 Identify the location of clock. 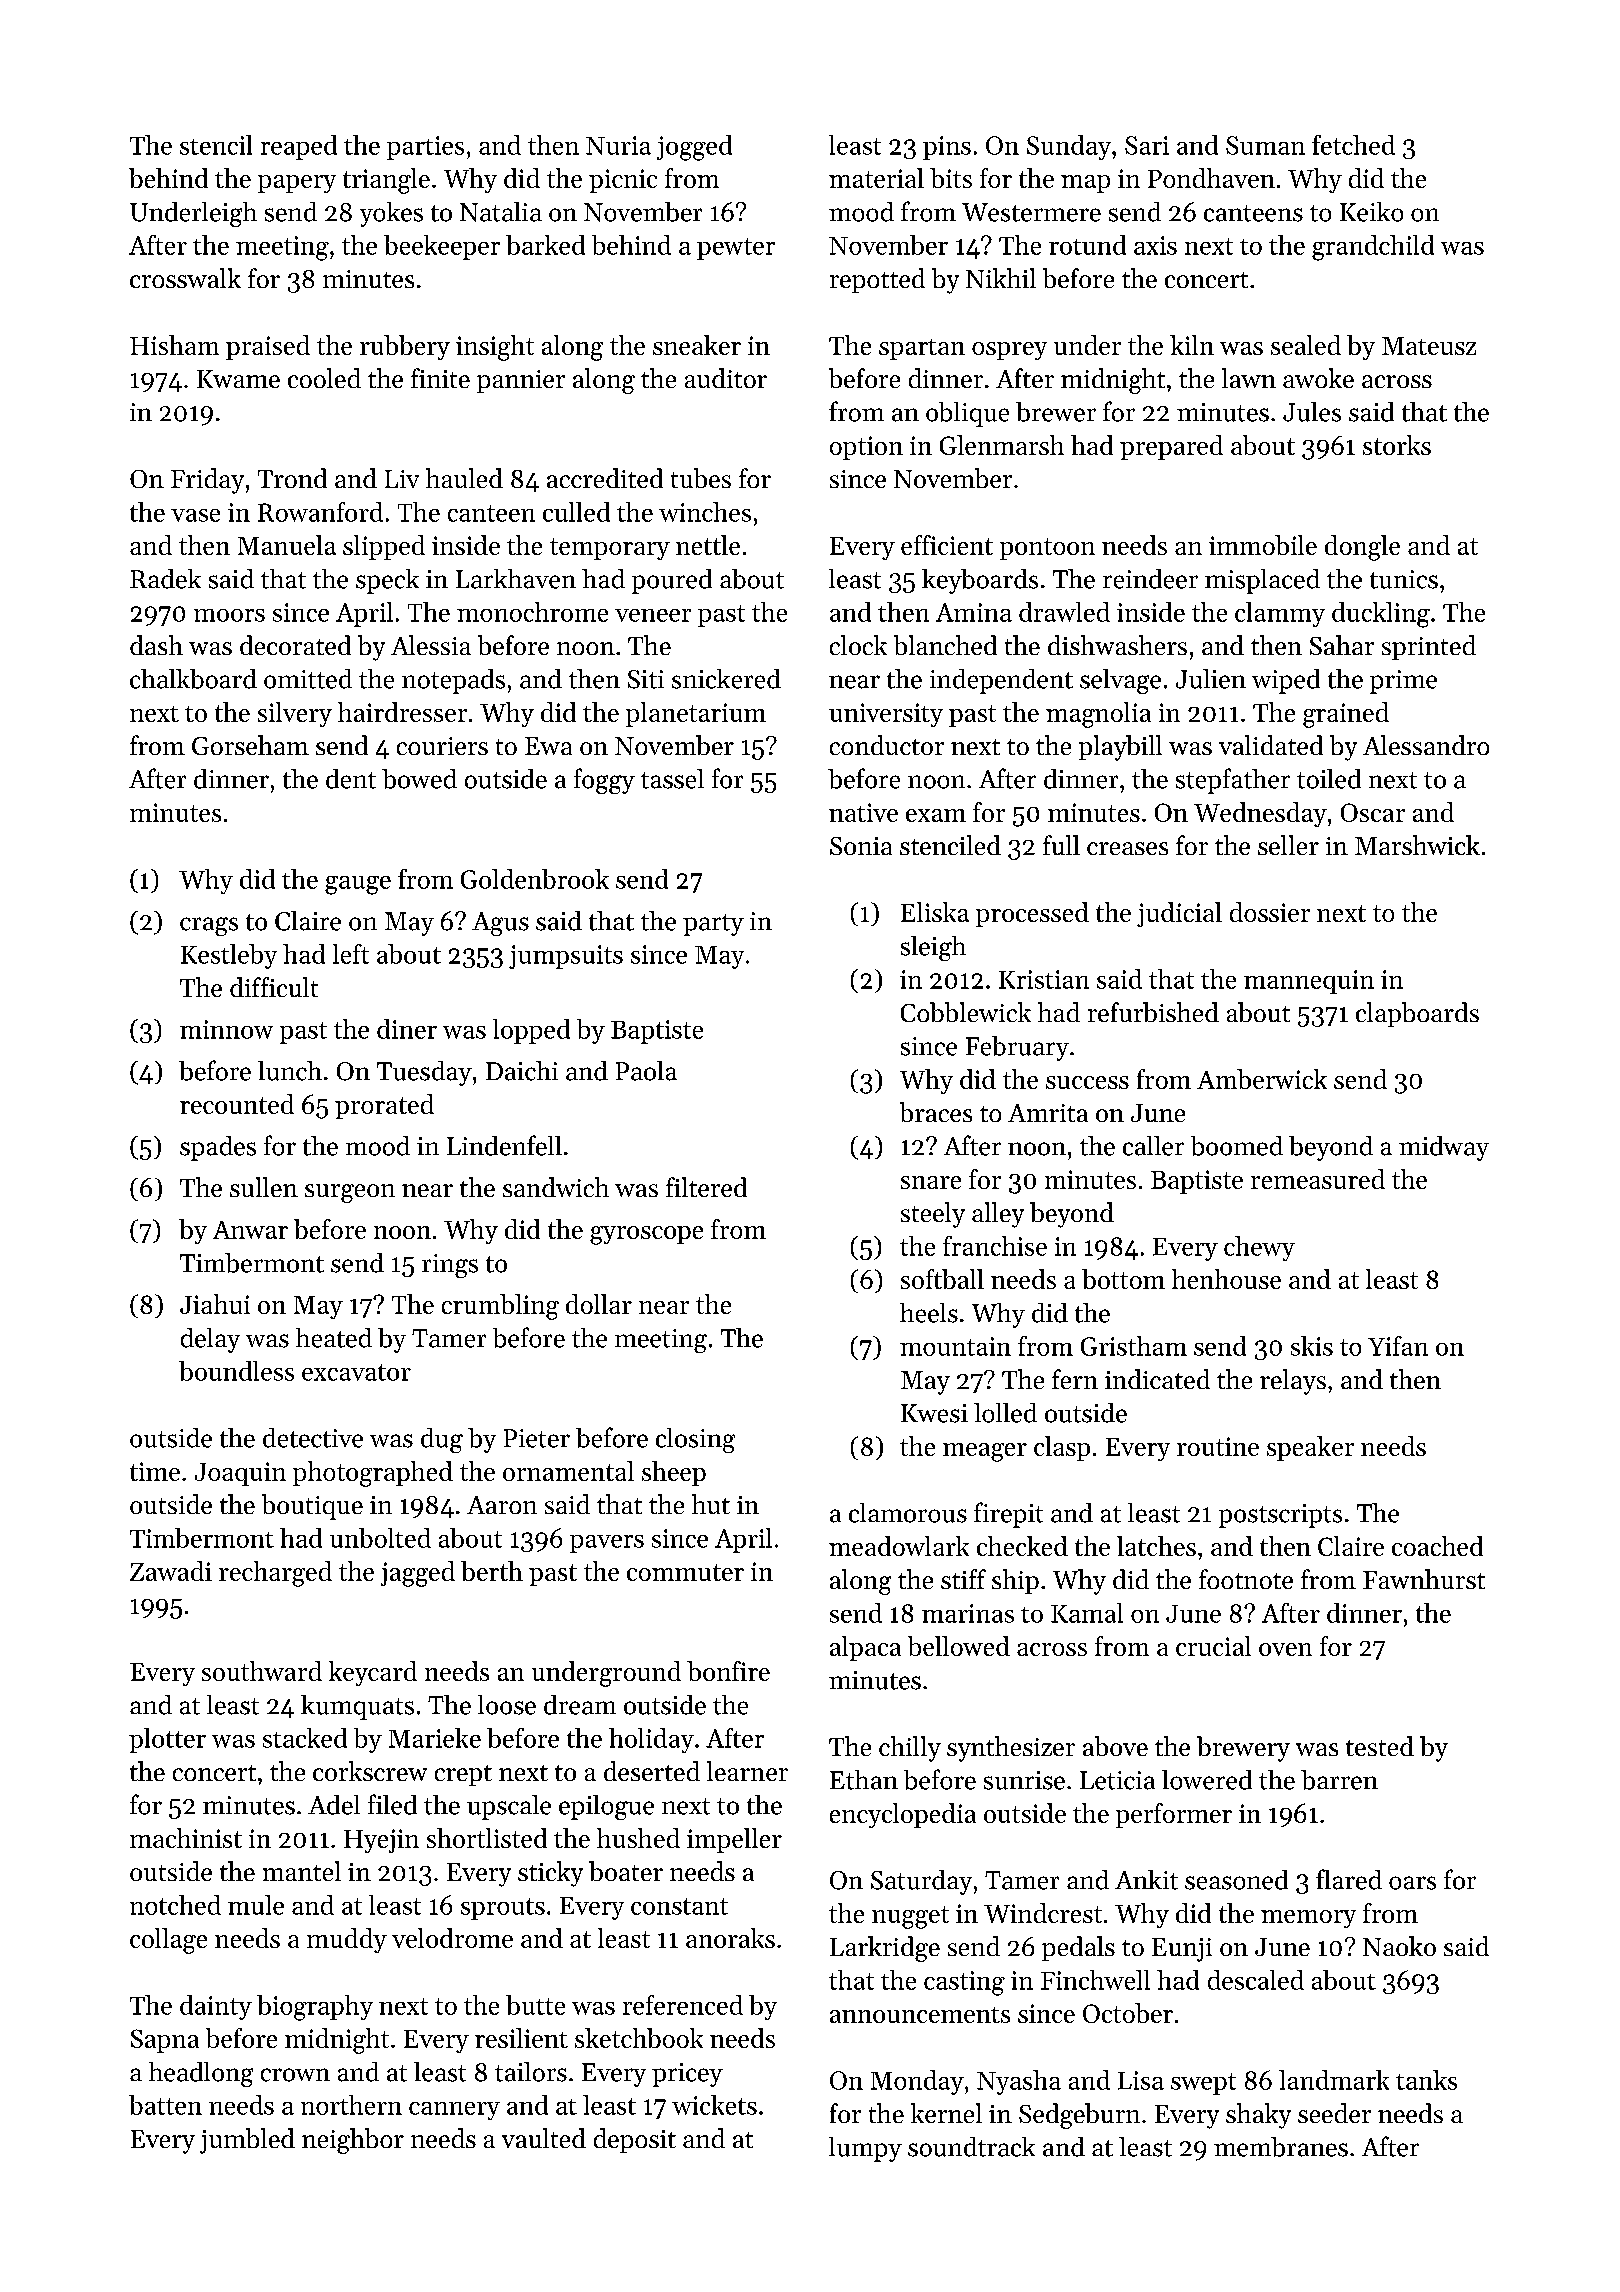
(858, 645).
